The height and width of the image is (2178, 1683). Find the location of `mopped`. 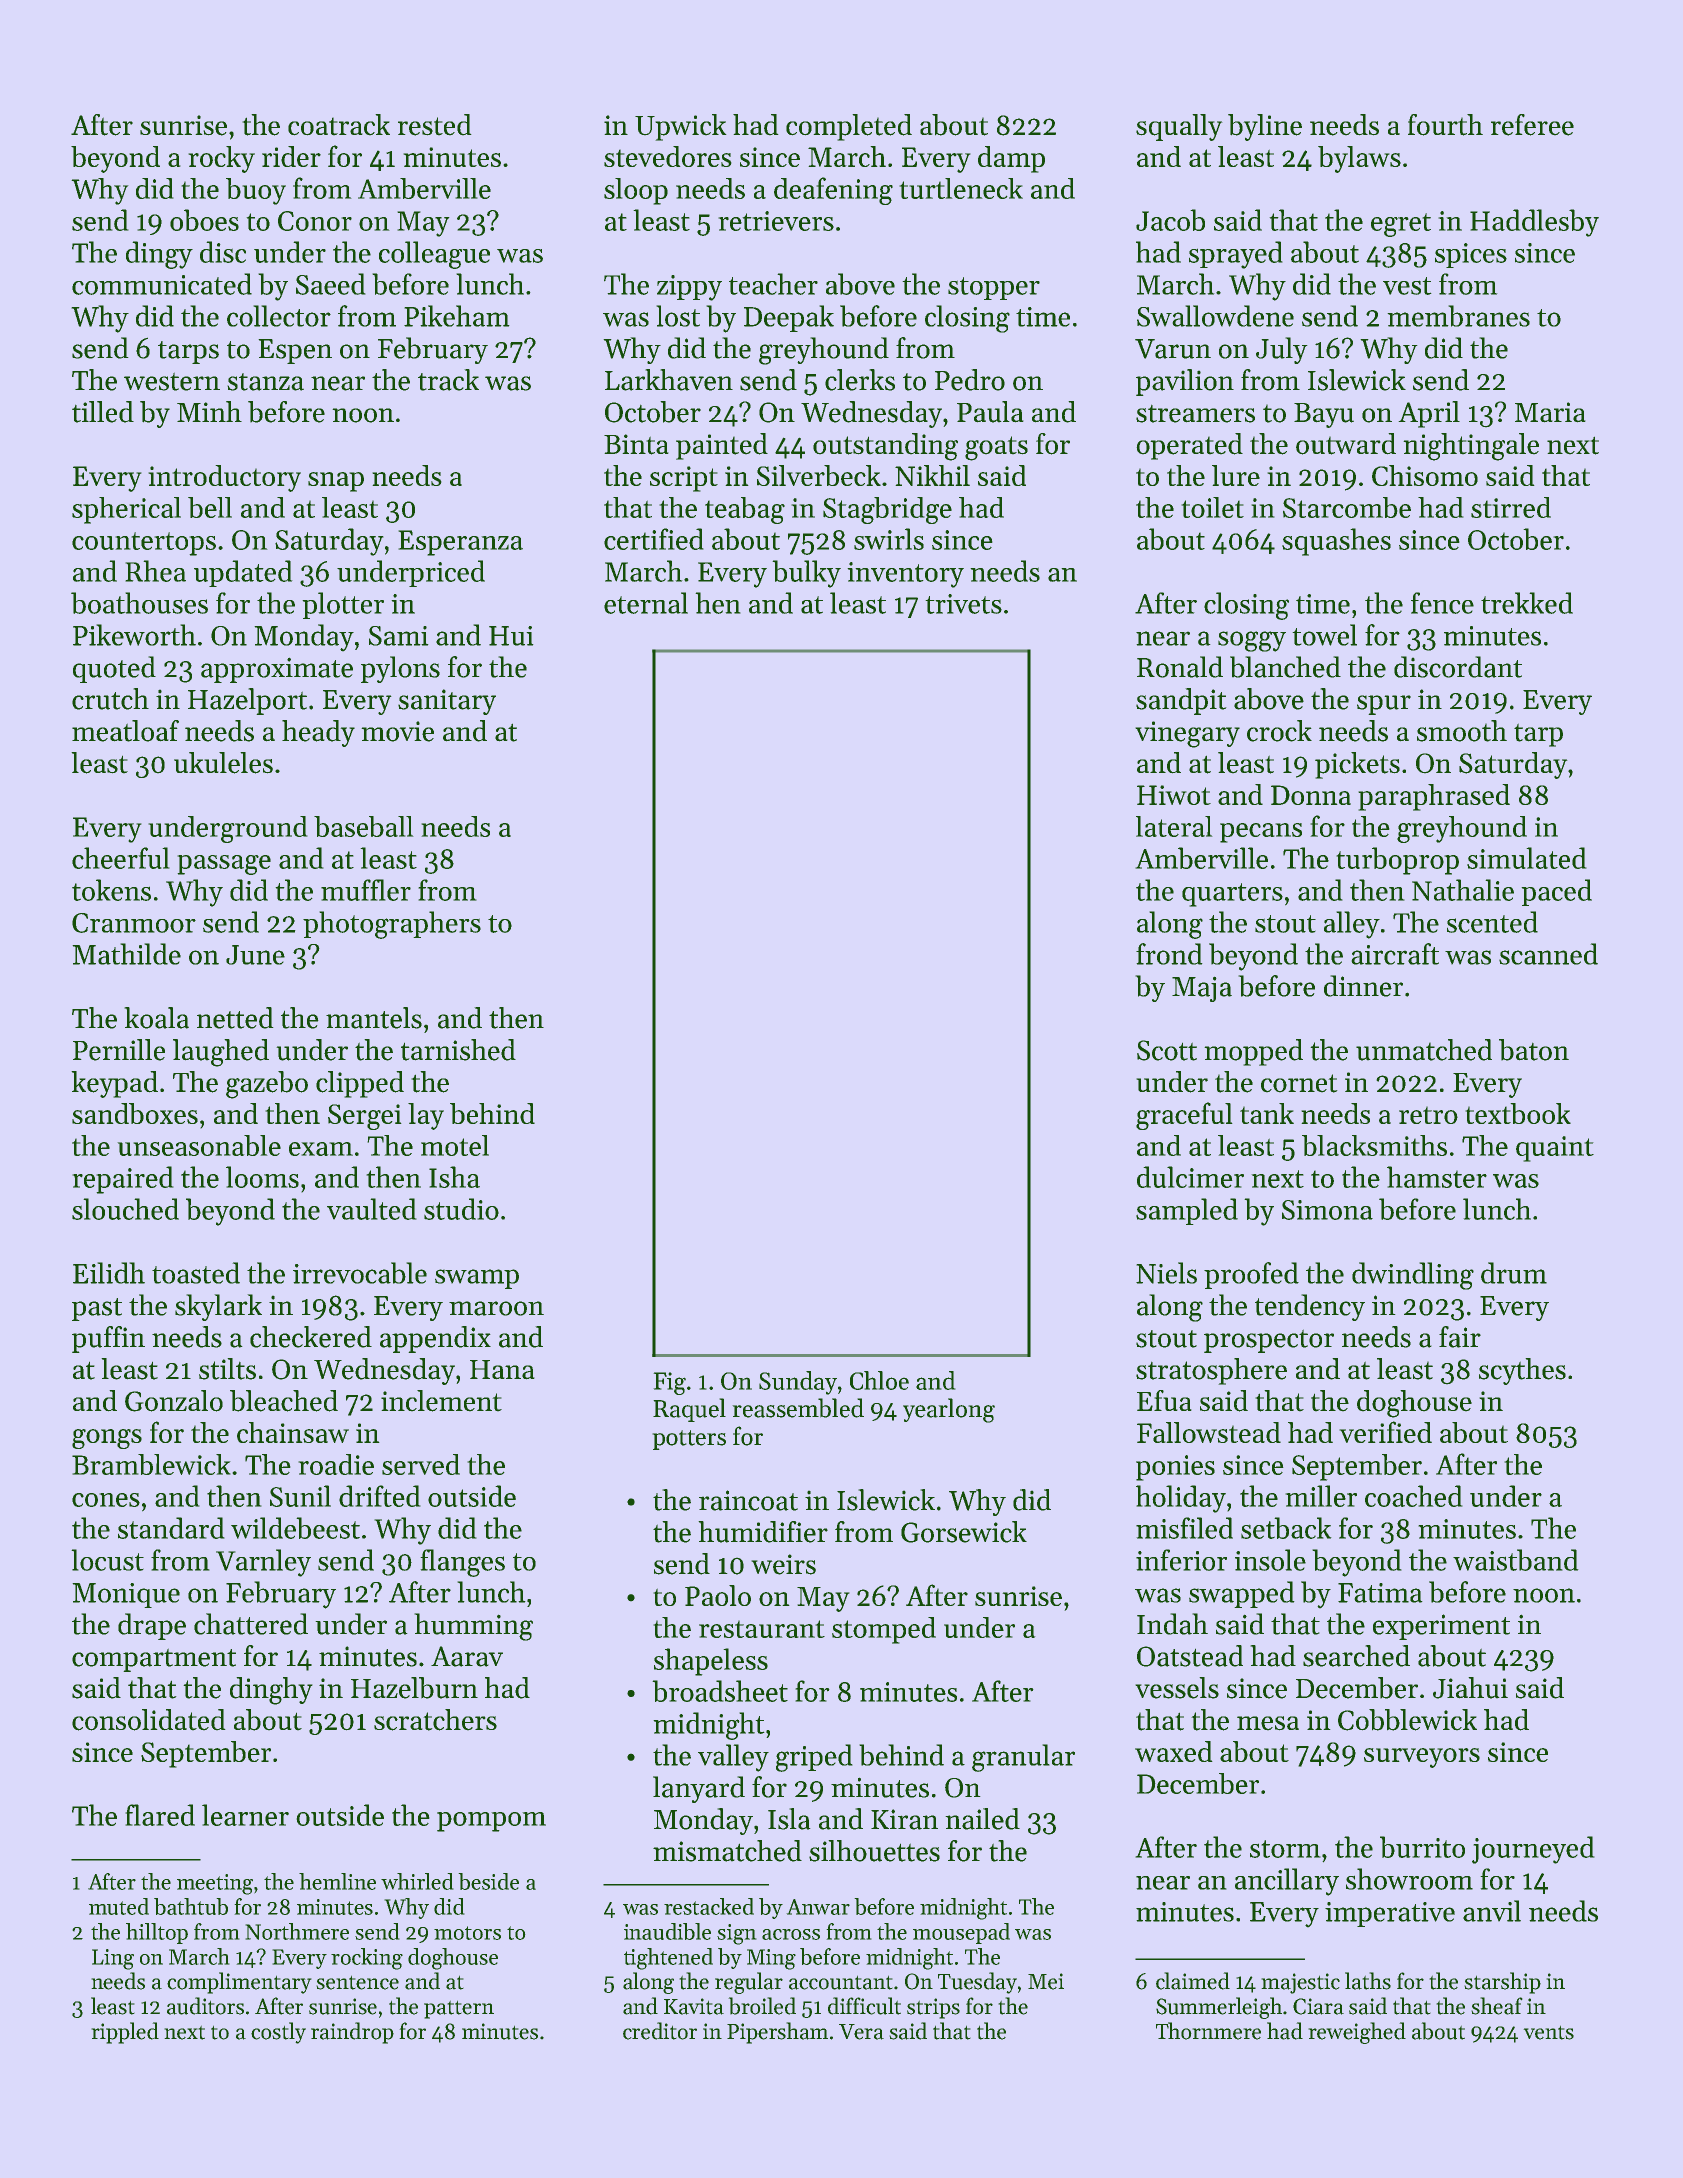

mopped is located at coordinates (1253, 1052).
